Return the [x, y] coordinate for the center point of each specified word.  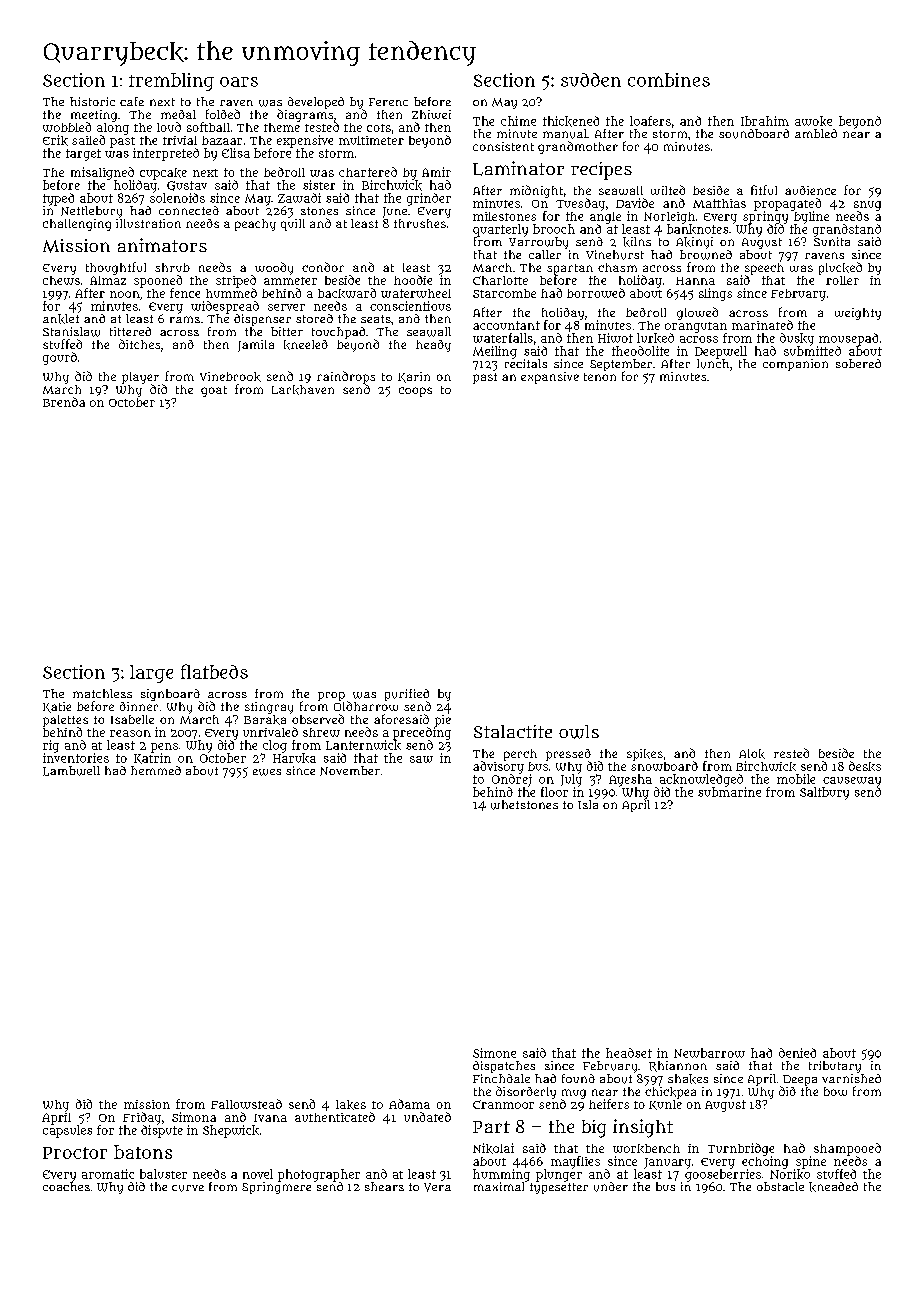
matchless [102, 693]
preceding [422, 733]
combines [669, 80]
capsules [67, 1131]
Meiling [495, 352]
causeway [852, 782]
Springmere [276, 1188]
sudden [591, 80]
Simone [494, 1053]
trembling [171, 82]
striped [236, 281]
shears [384, 1186]
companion [795, 365]
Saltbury [824, 793]
